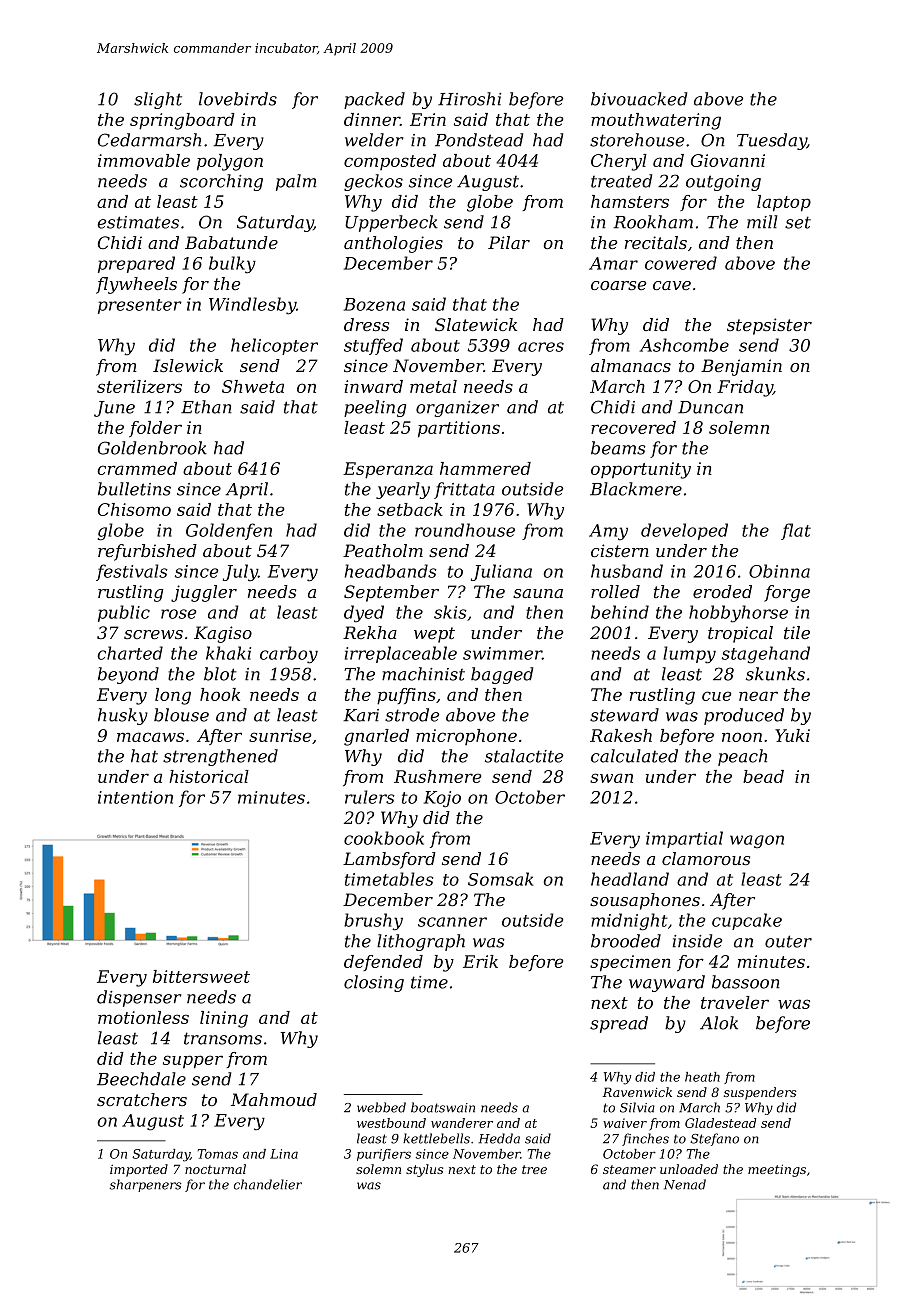 Image resolution: width=908 pixels, height=1316 pixels. What do you see at coordinates (541, 347) in the image?
I see `acres` at bounding box center [541, 347].
